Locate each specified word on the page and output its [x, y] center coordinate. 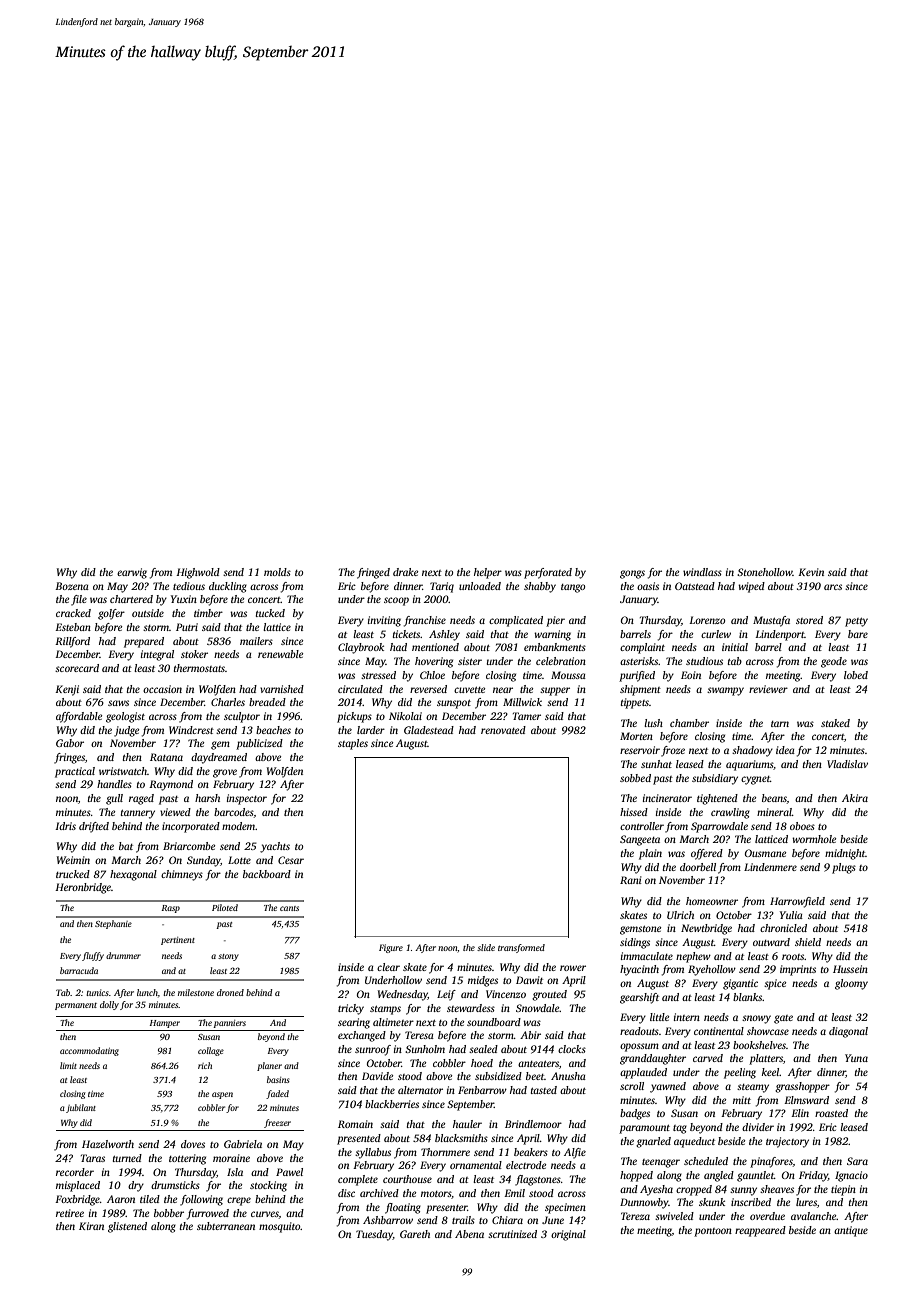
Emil [514, 1193]
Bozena [72, 586]
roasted [831, 1113]
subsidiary [715, 779]
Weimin [73, 860]
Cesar [291, 860]
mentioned [435, 647]
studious [704, 661]
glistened [127, 1227]
